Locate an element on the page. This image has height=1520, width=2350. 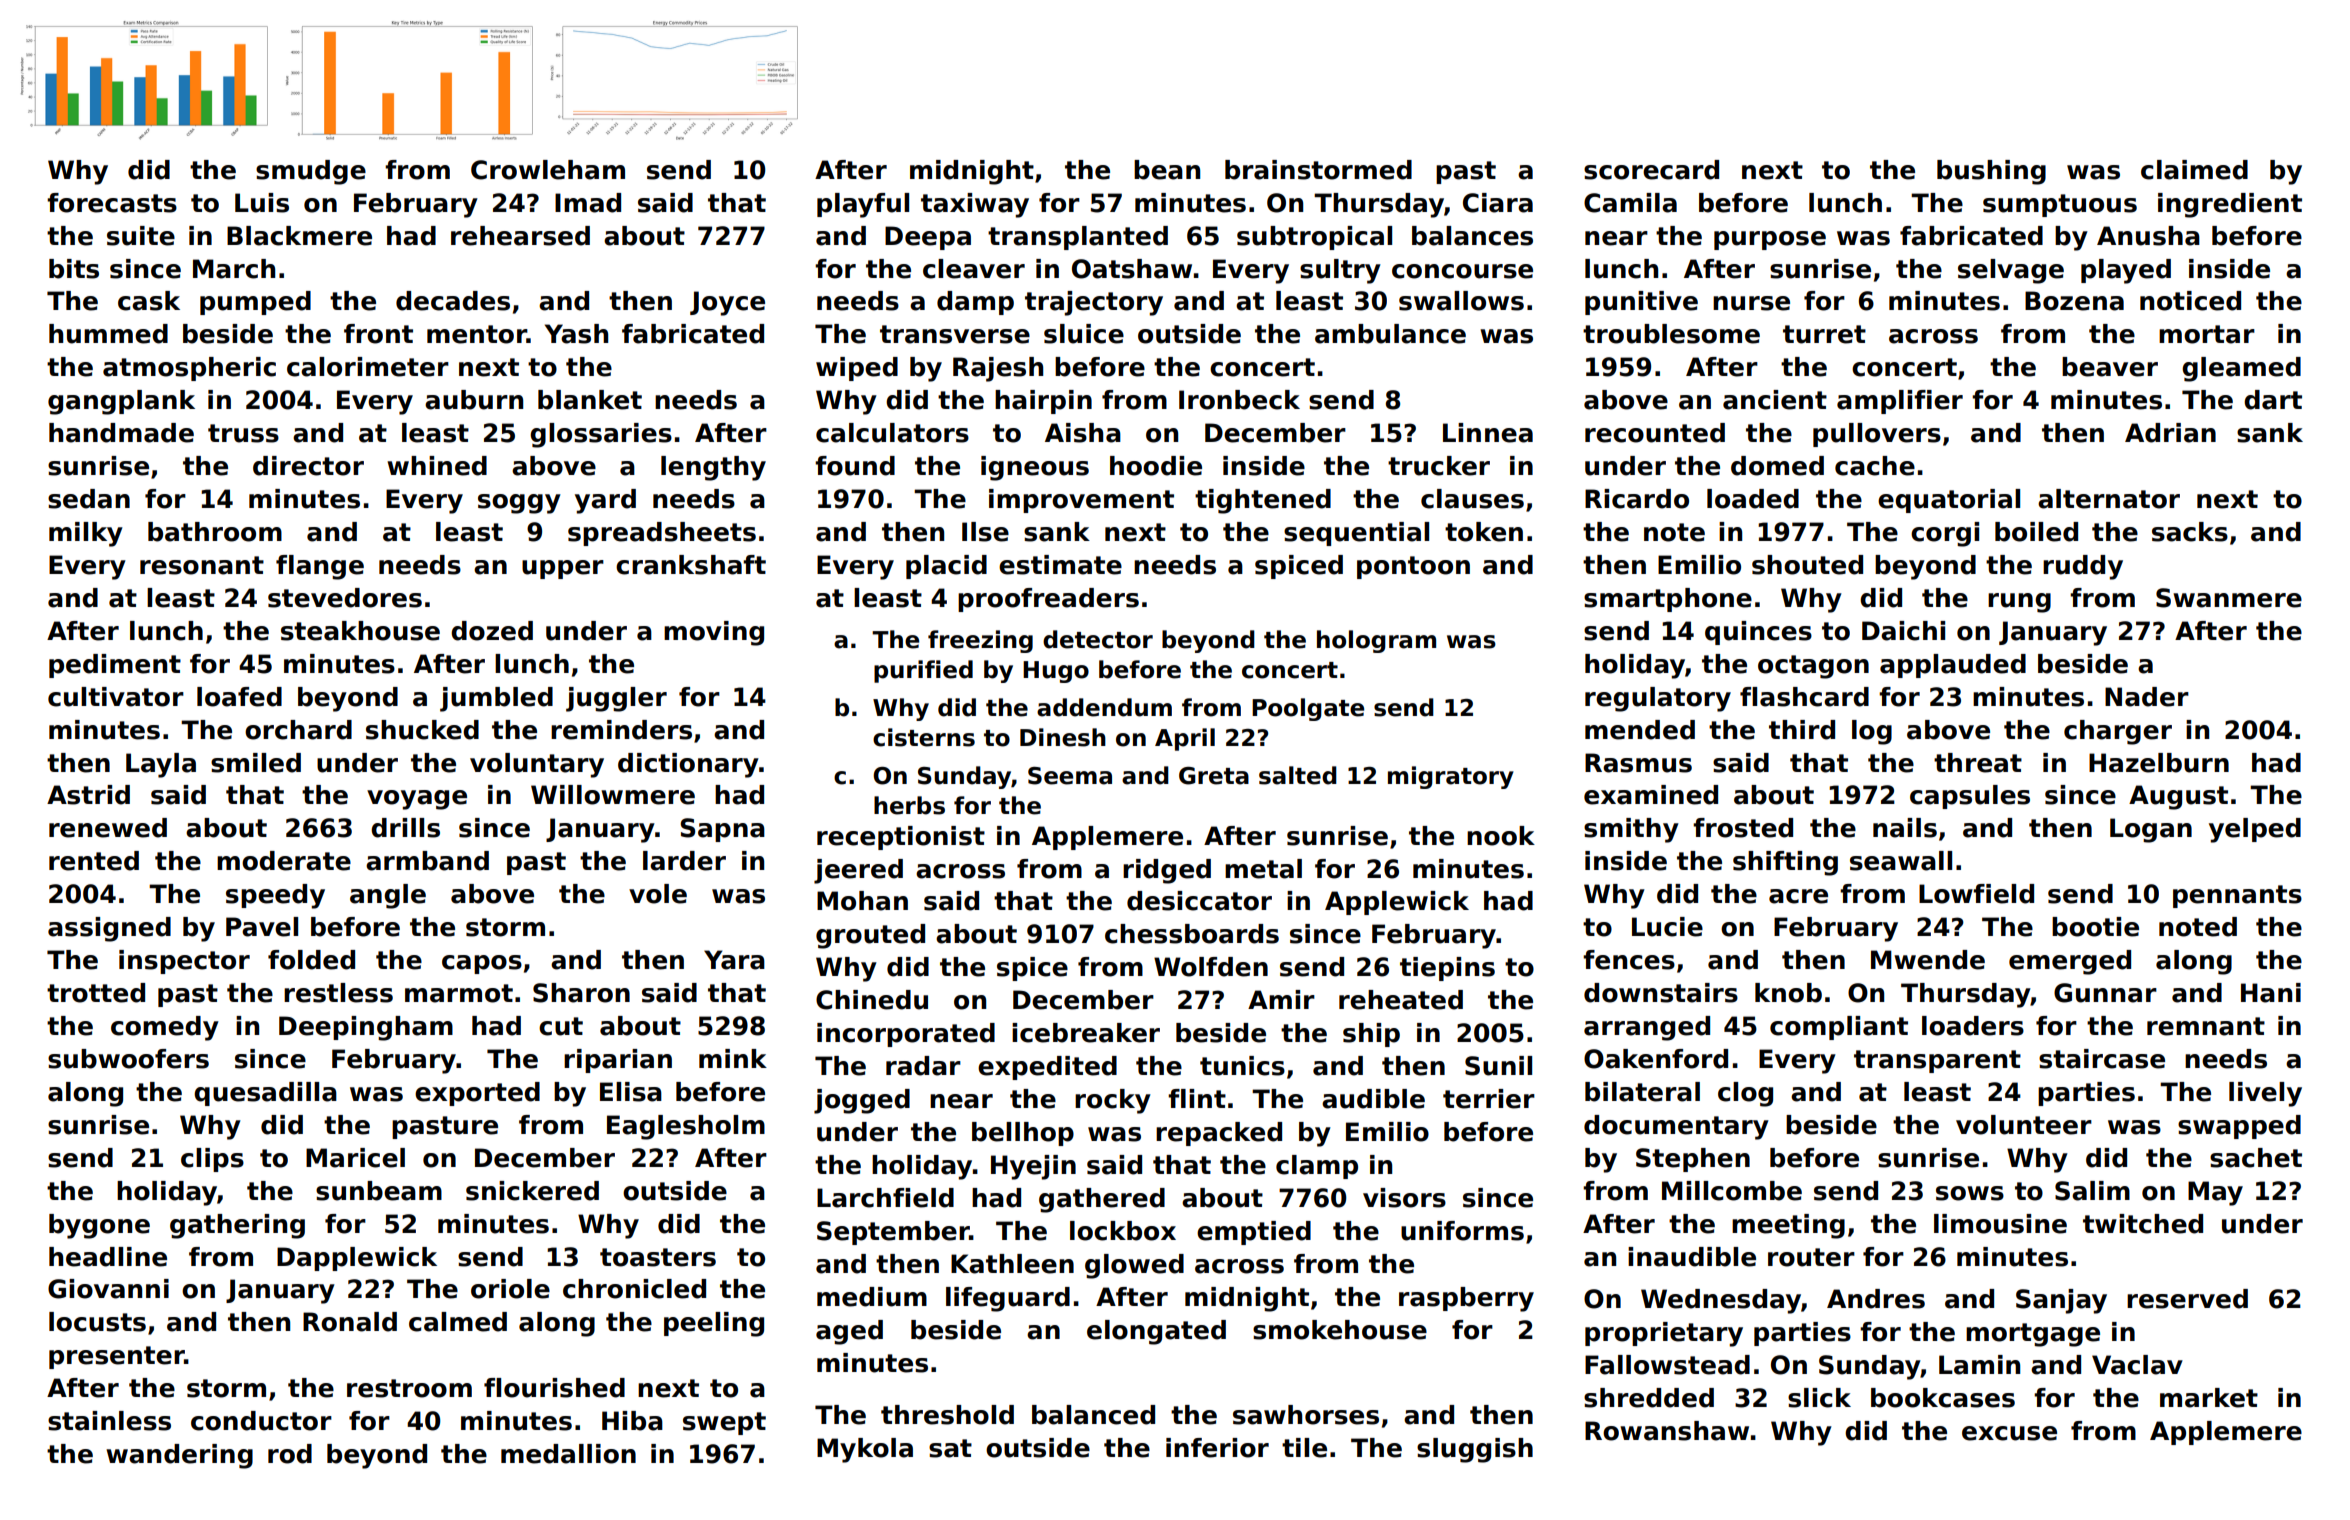
rod is located at coordinates (290, 1454).
